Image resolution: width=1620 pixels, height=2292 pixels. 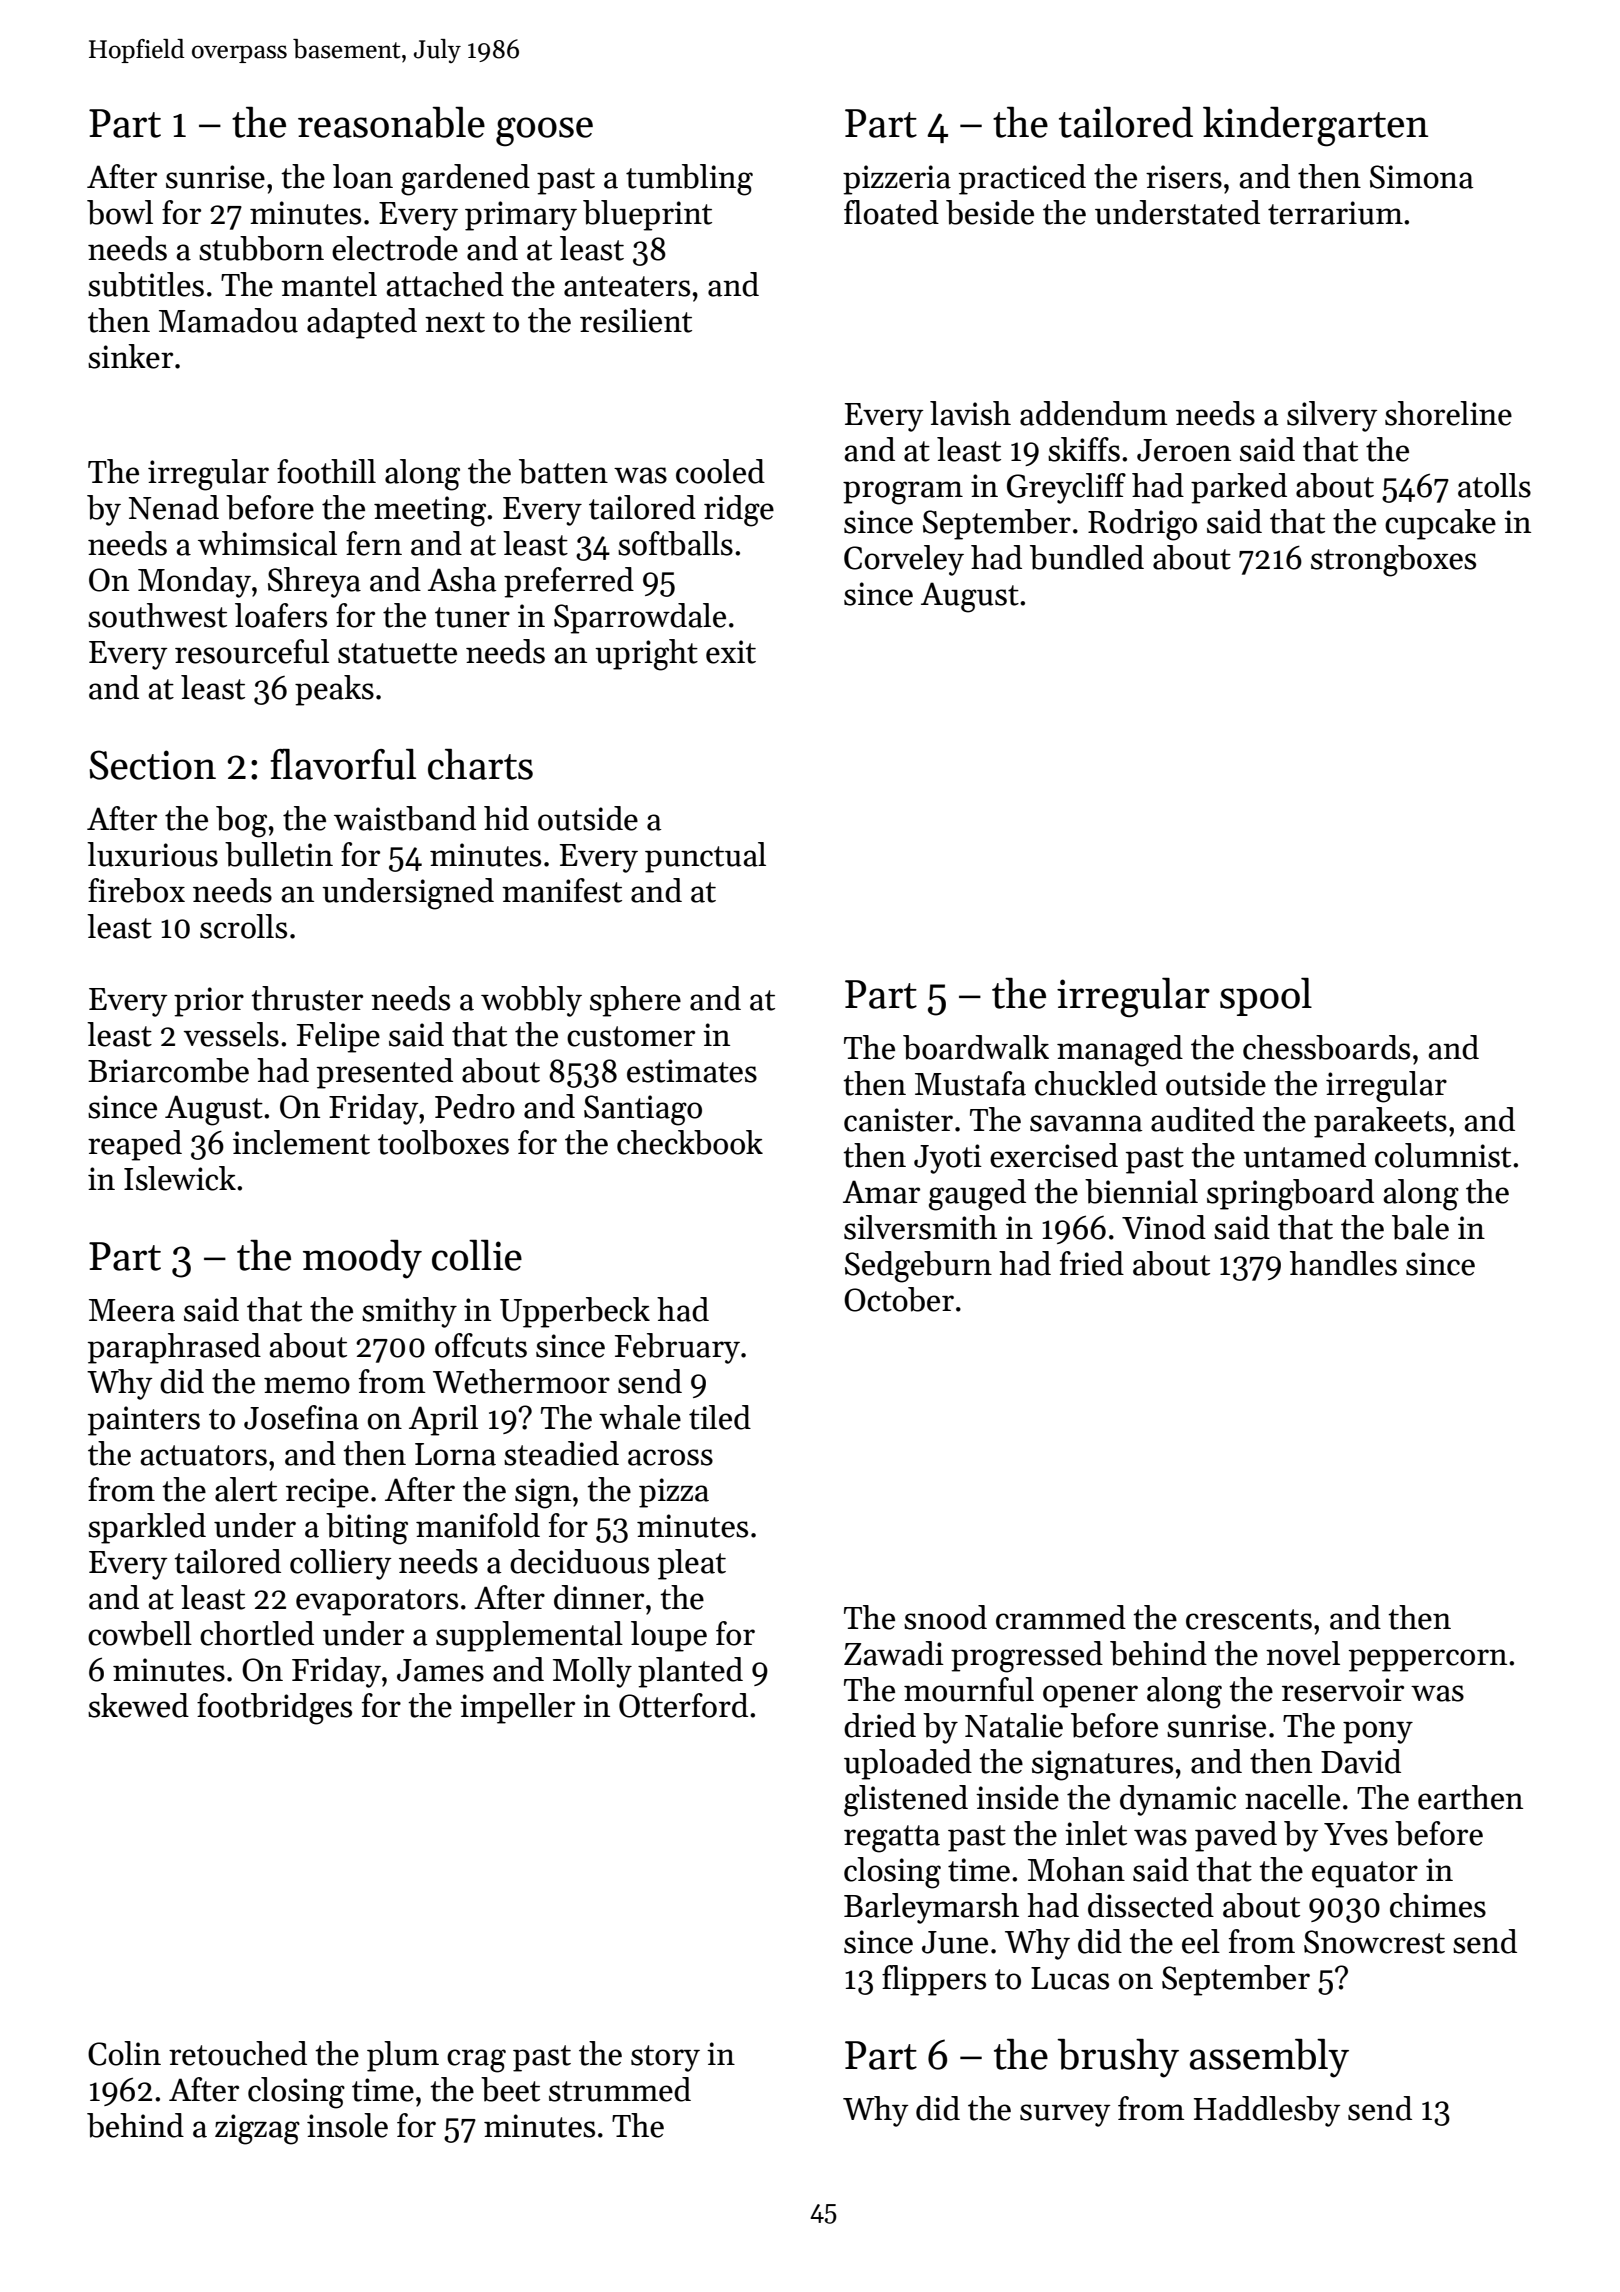 I want to click on actuators, so click(x=203, y=1455).
